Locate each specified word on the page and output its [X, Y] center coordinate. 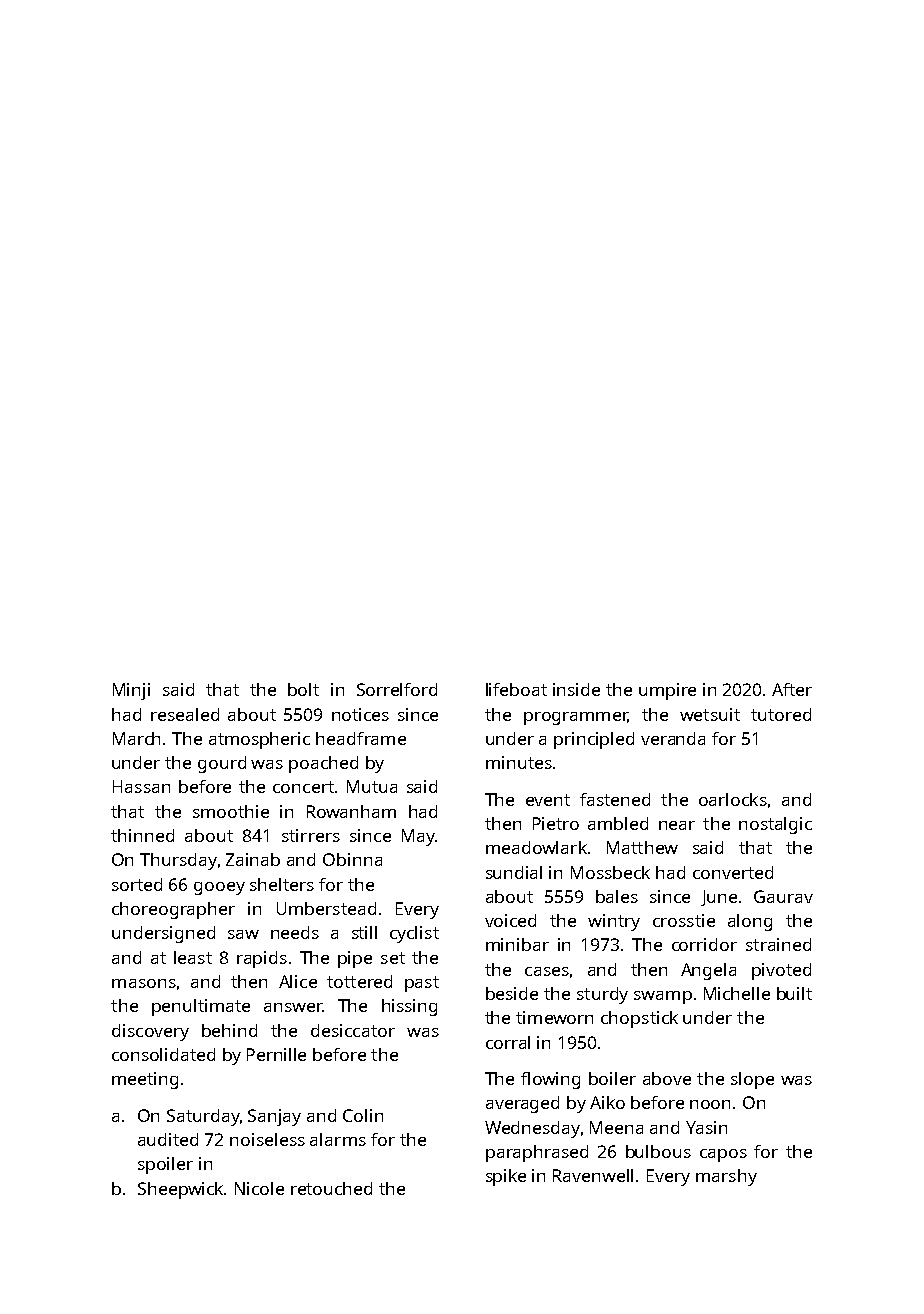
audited [168, 1139]
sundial [514, 872]
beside [512, 993]
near [677, 825]
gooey [219, 888]
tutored [781, 714]
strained [778, 944]
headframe [361, 738]
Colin [363, 1115]
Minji [131, 691]
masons [144, 983]
